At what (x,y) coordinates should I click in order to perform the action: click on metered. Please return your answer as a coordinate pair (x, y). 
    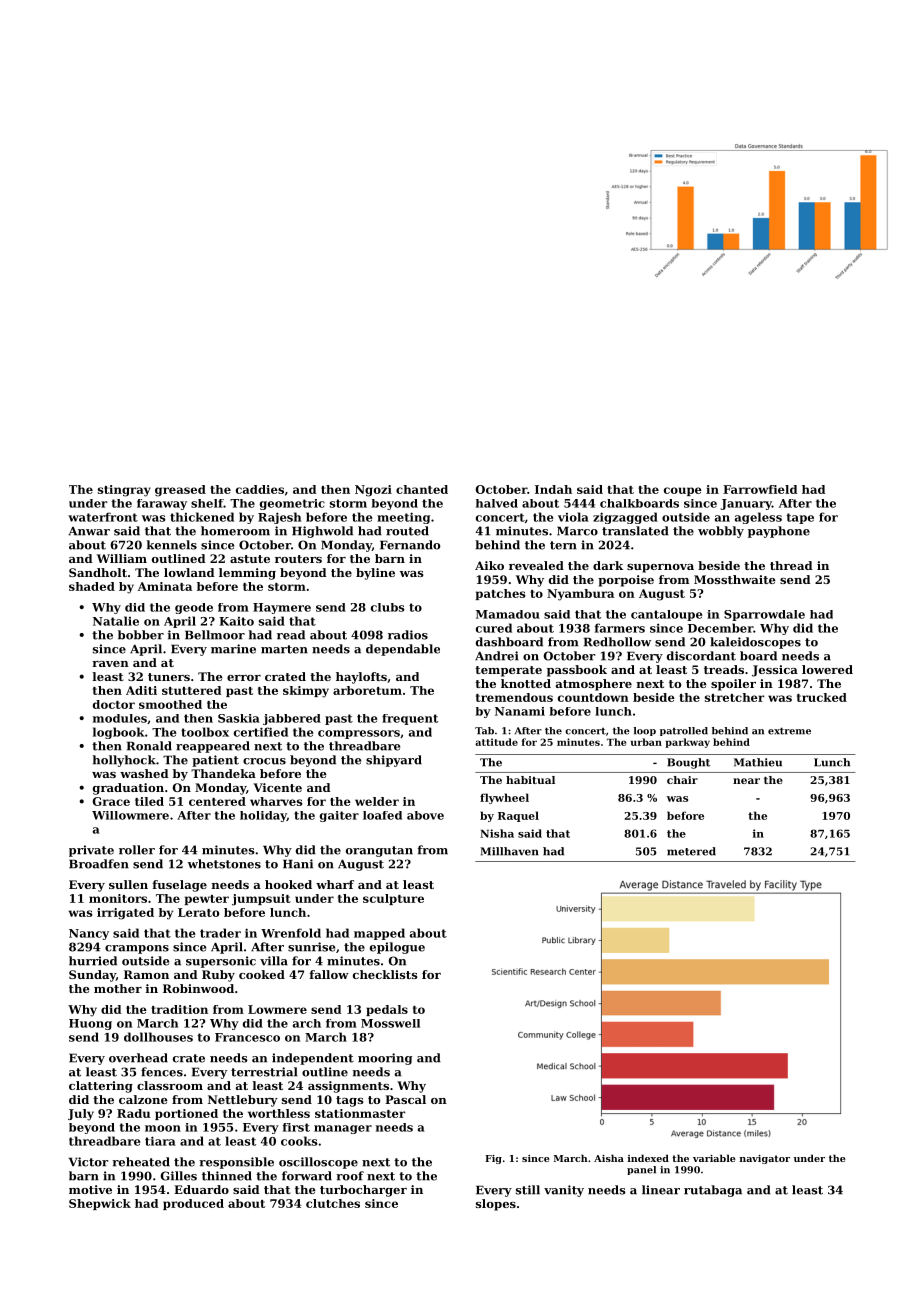
    Looking at the image, I should click on (691, 851).
